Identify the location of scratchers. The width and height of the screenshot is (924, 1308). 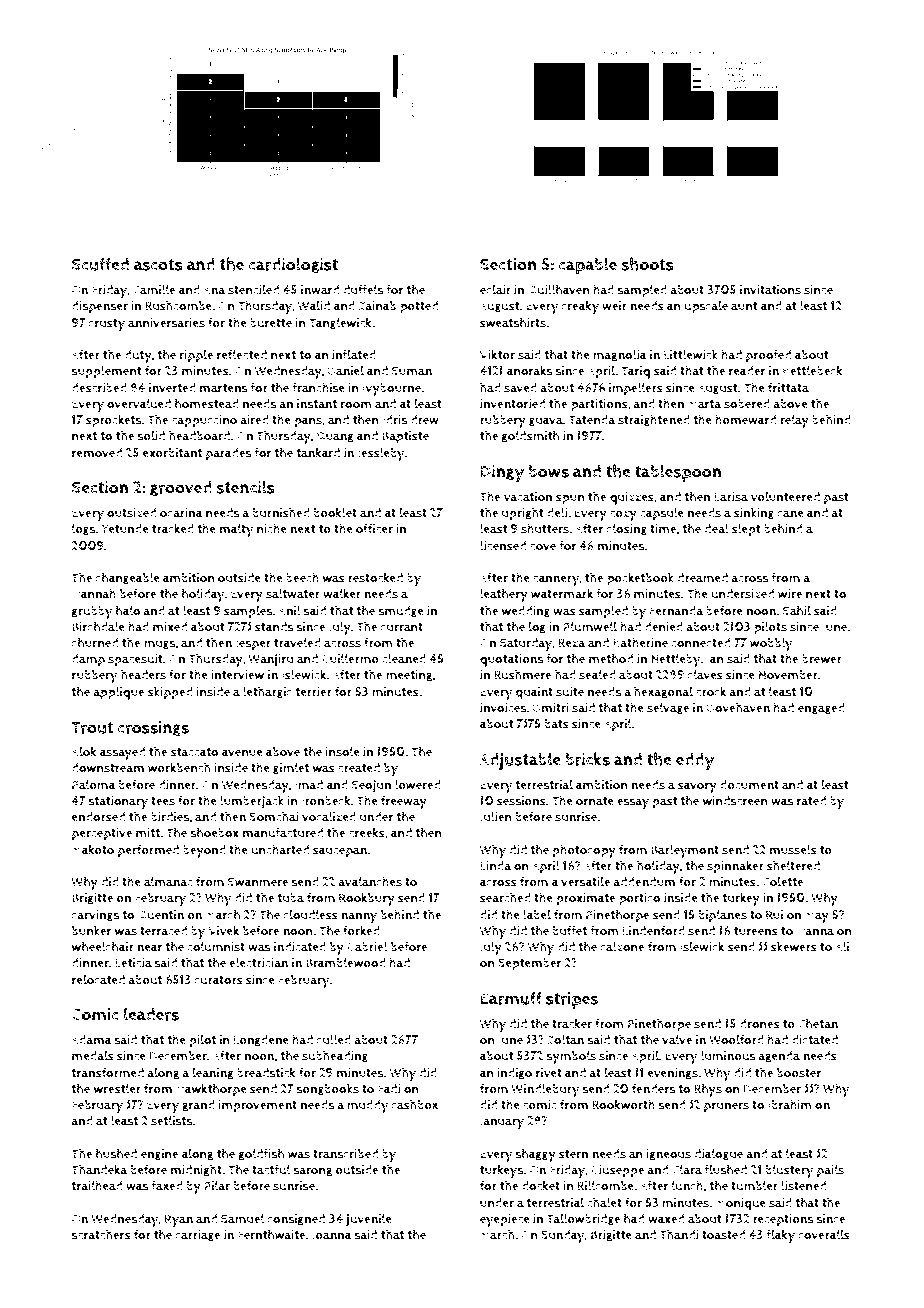
(101, 1234).
